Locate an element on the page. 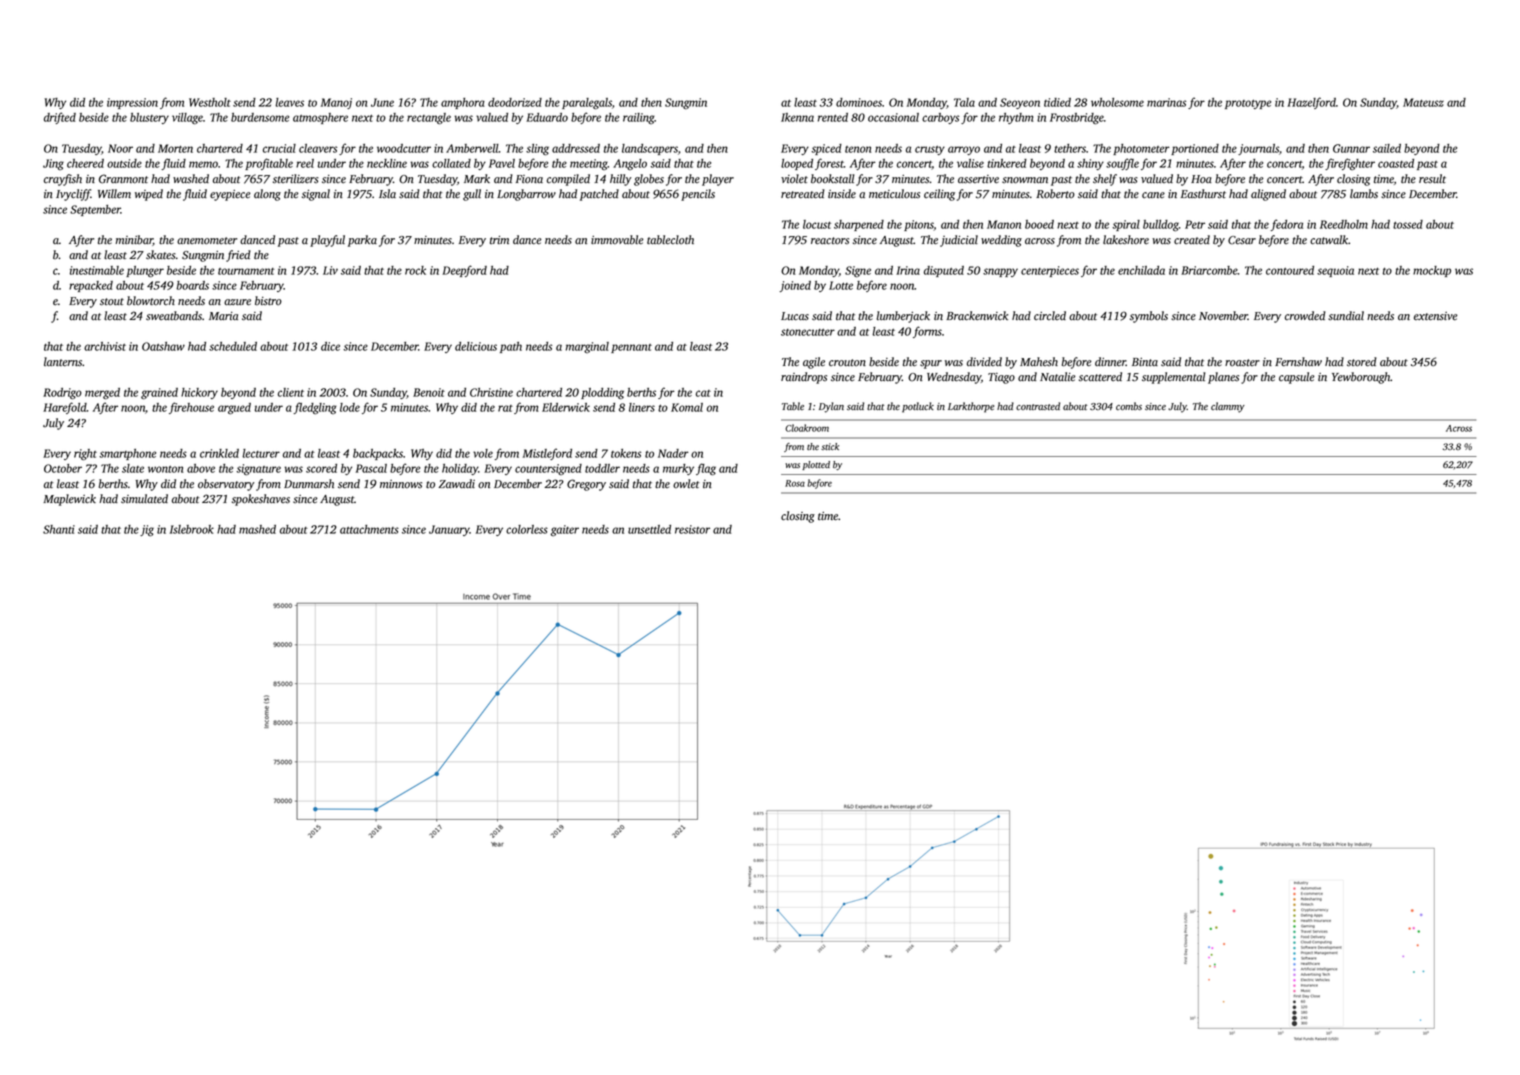  unsettled is located at coordinates (649, 529).
